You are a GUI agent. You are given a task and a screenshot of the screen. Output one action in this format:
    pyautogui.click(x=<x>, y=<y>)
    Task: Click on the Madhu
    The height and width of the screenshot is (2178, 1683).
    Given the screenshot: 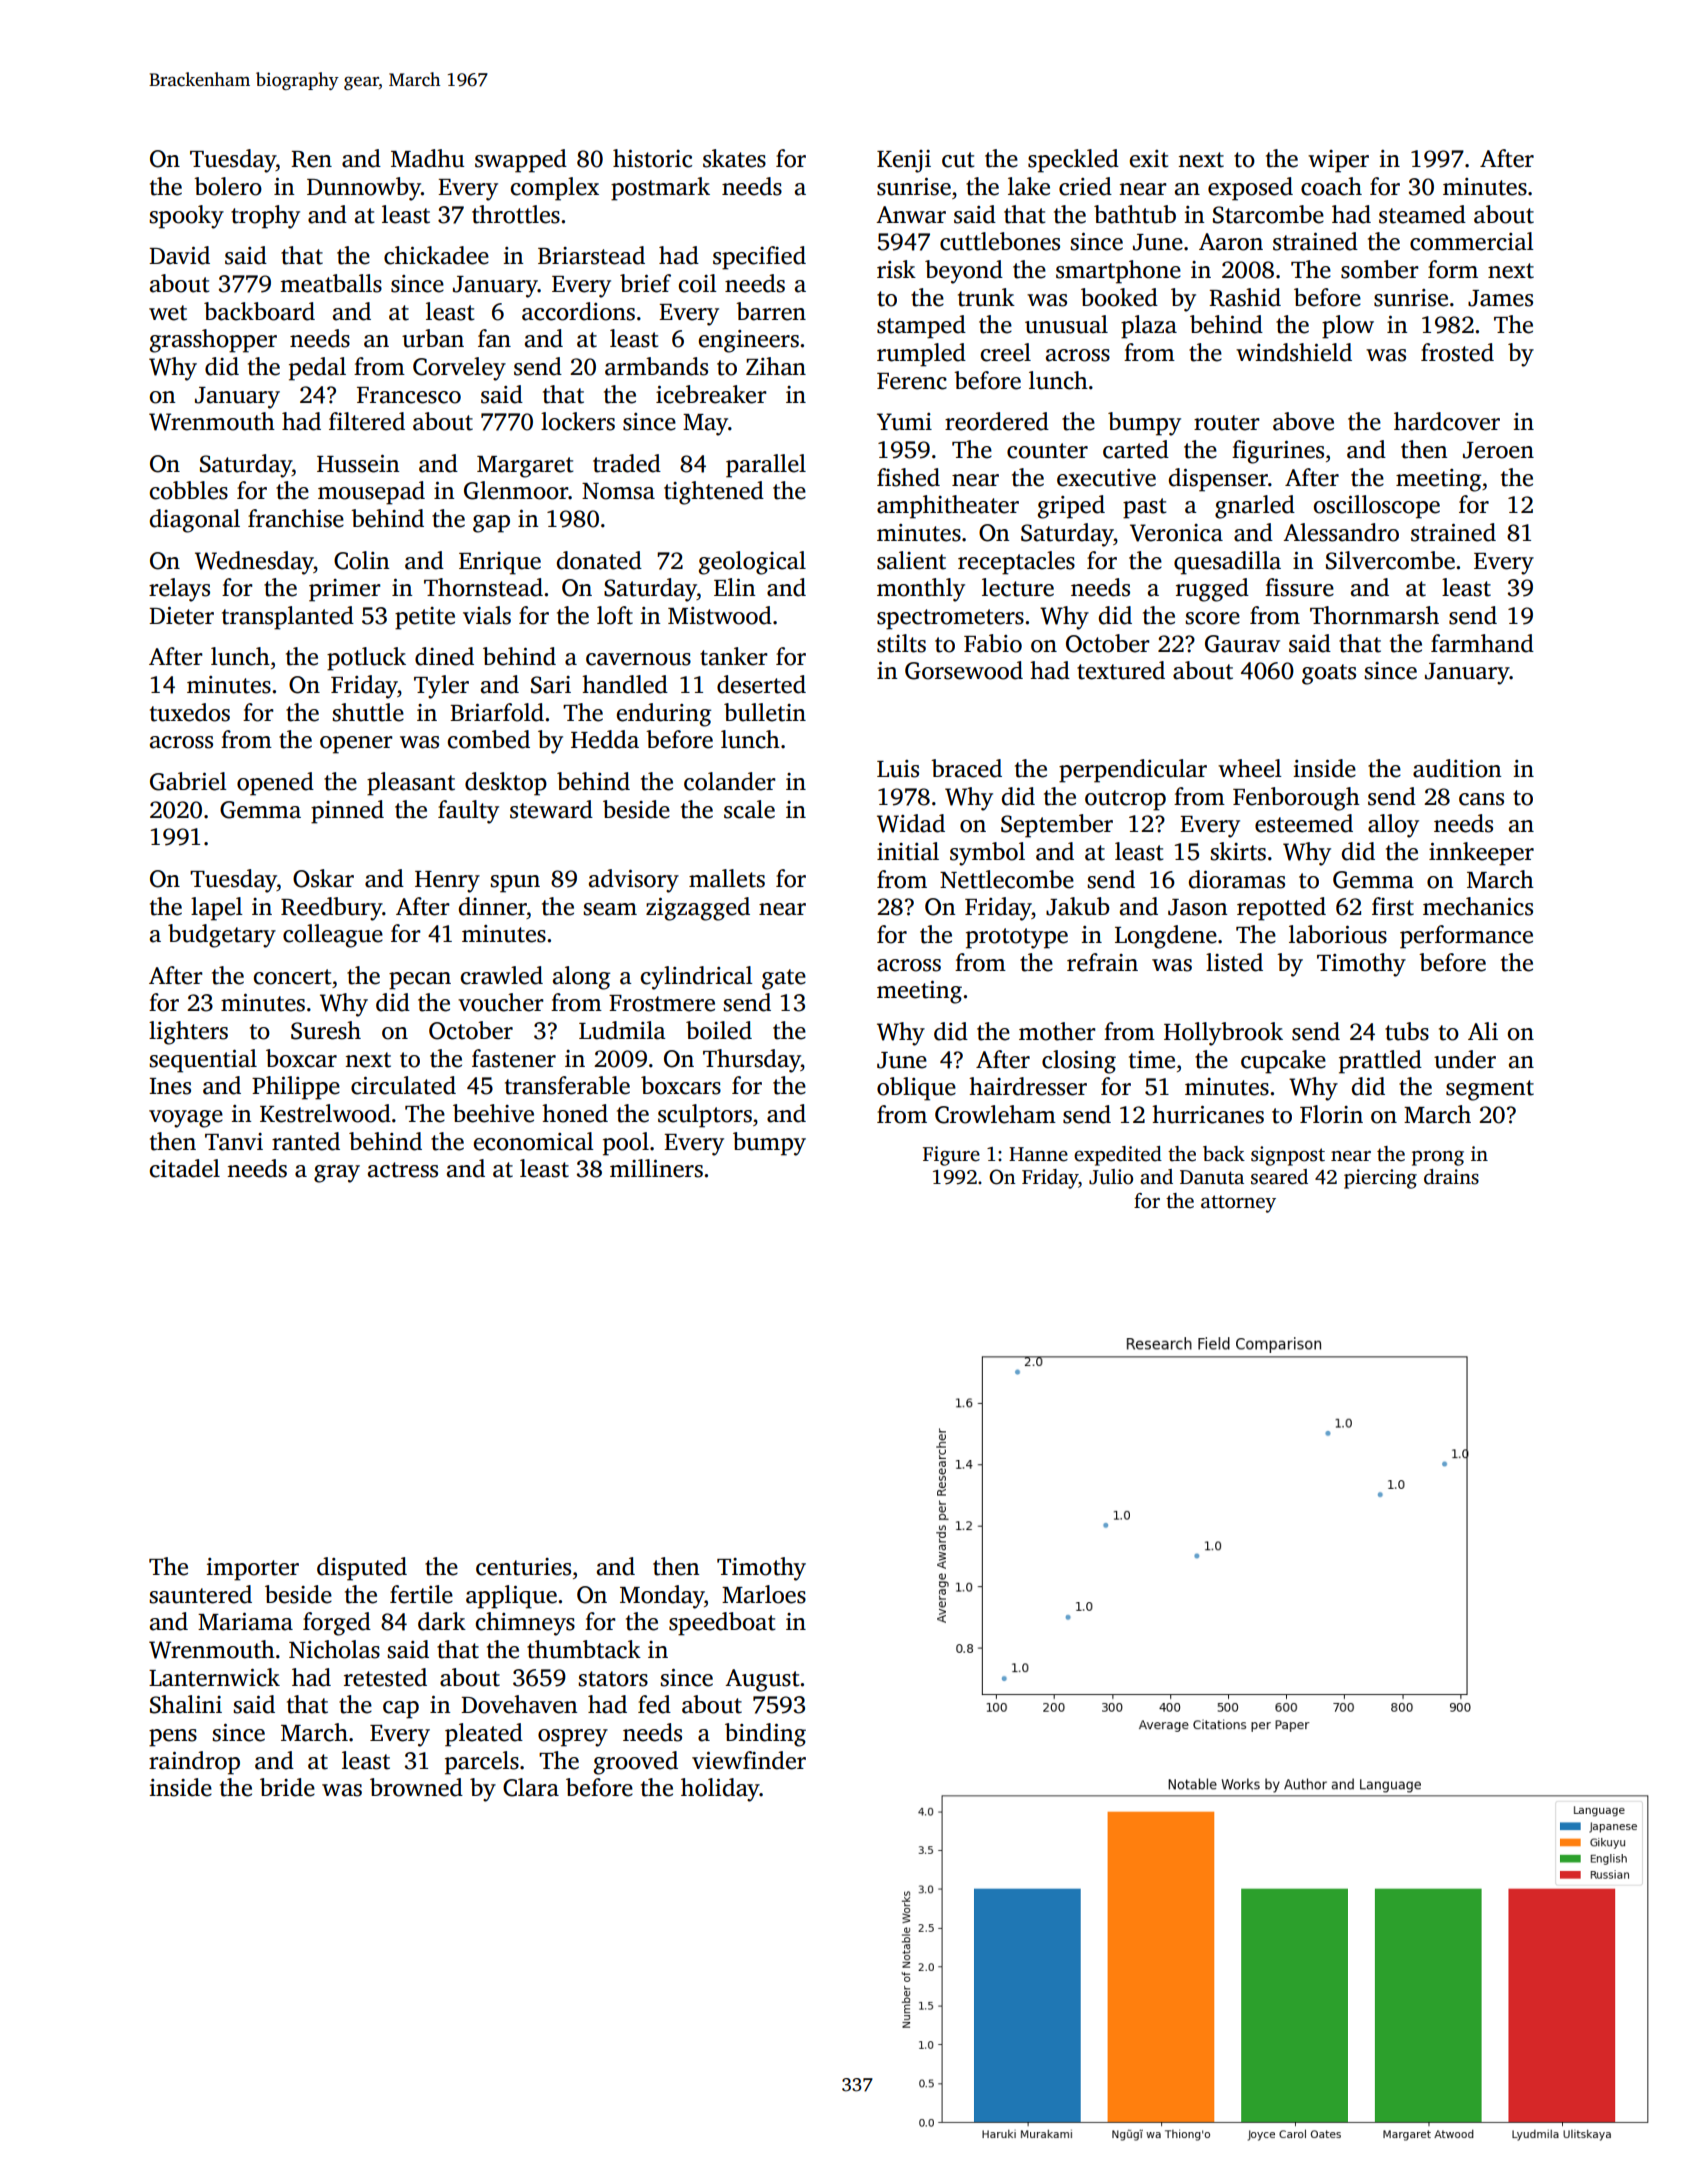 What is the action you would take?
    pyautogui.click(x=427, y=158)
